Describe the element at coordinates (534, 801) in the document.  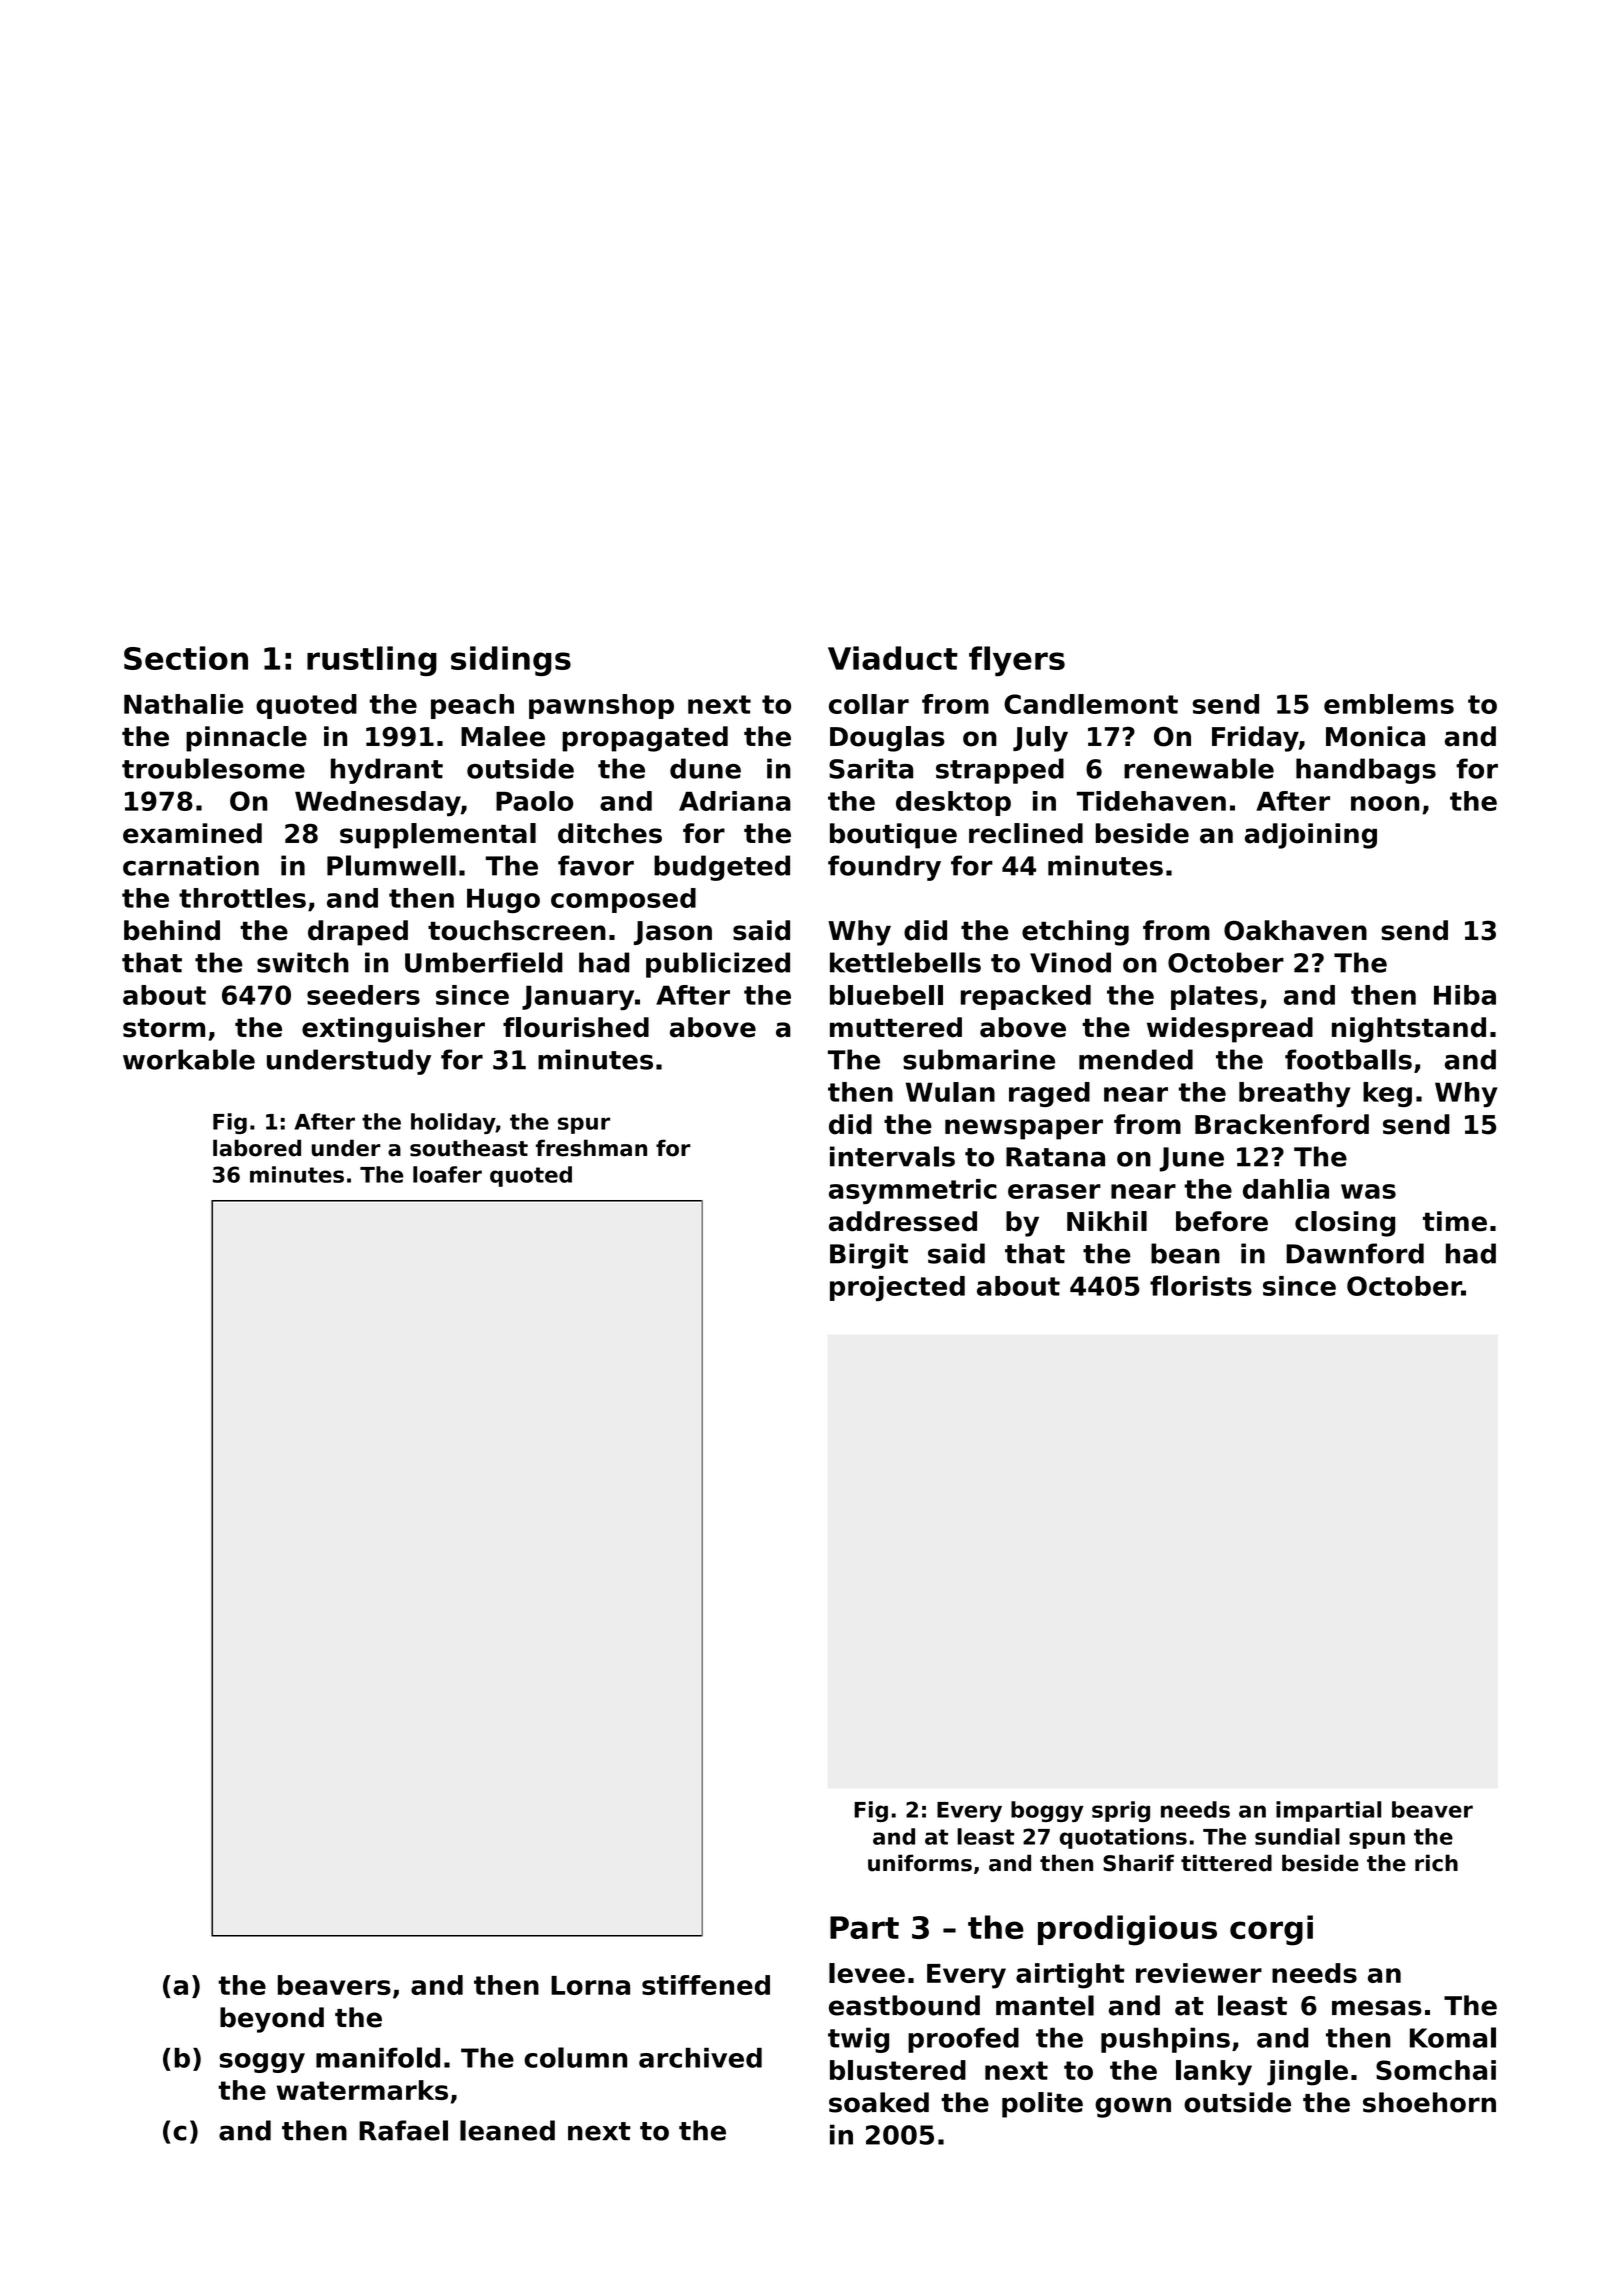
I see `Paolo` at that location.
